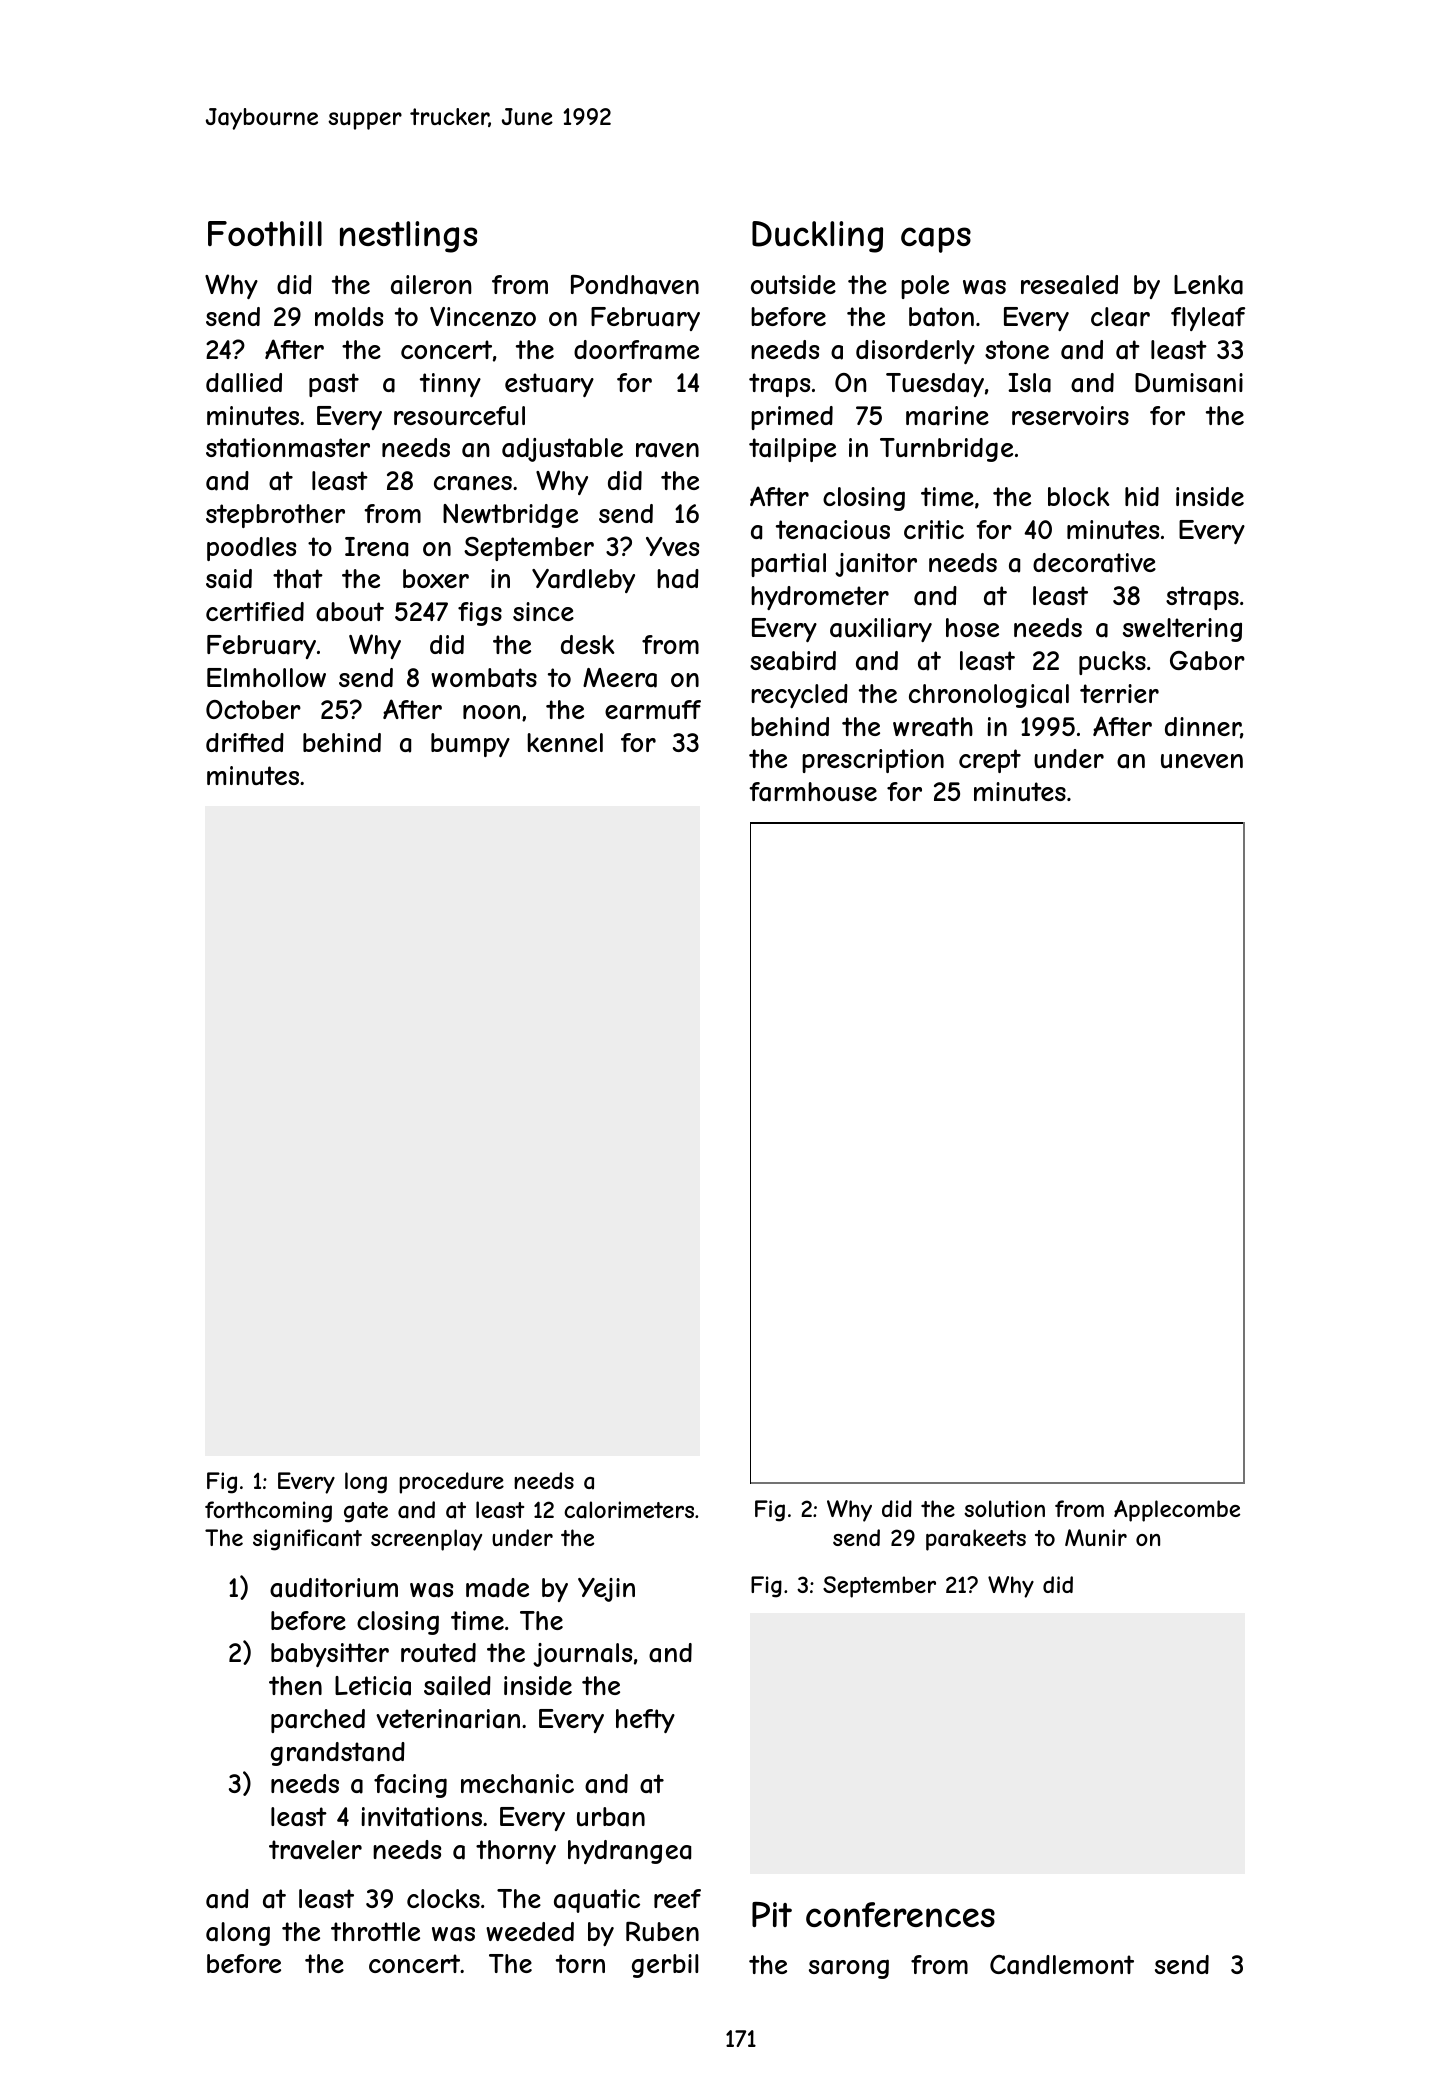 Image resolution: width=1450 pixels, height=2100 pixels. I want to click on Applecombe, so click(1177, 1511).
